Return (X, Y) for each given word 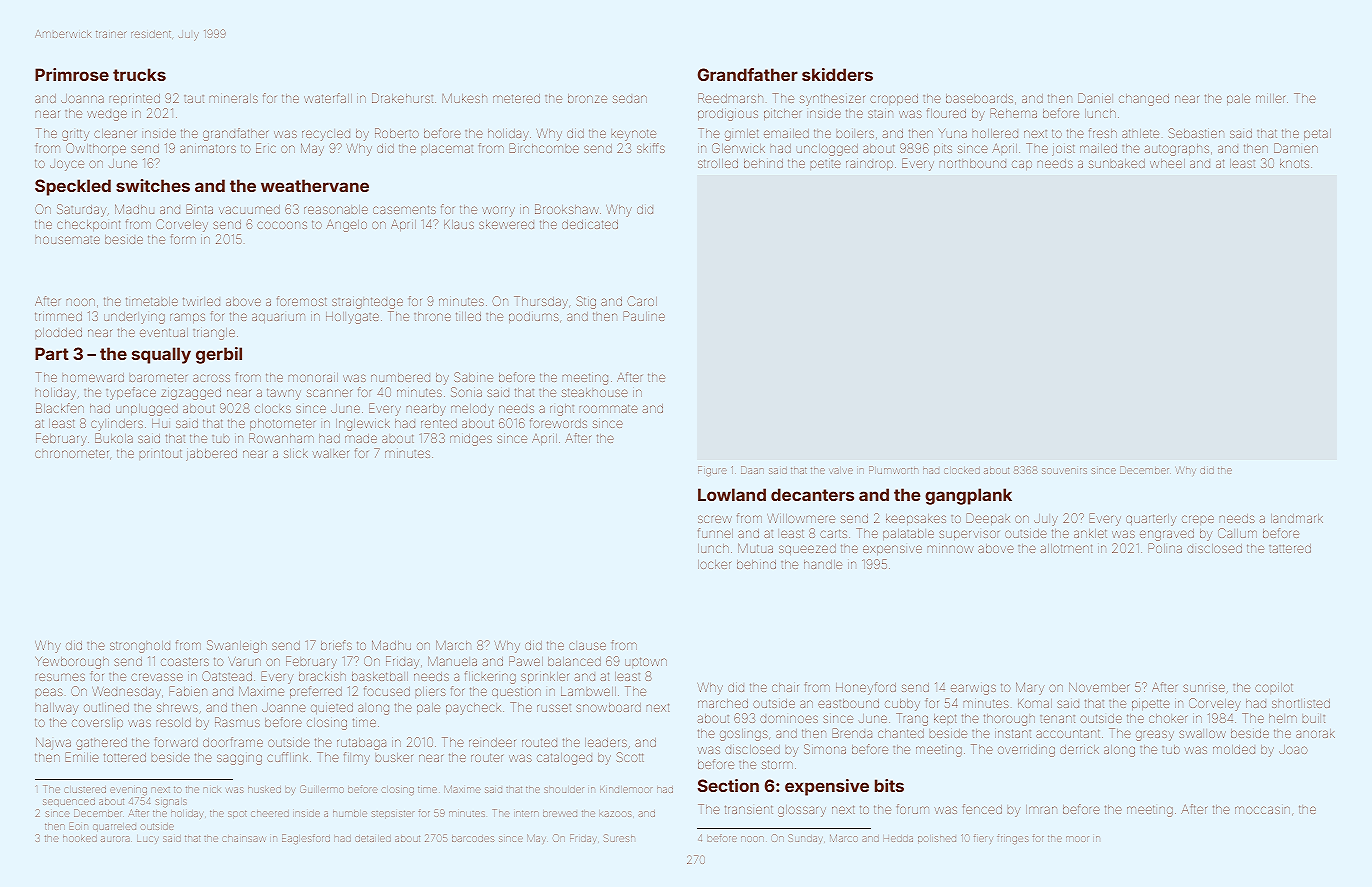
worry (498, 211)
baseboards (979, 98)
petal (1317, 134)
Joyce (67, 165)
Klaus (459, 224)
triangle (214, 334)
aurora (115, 839)
